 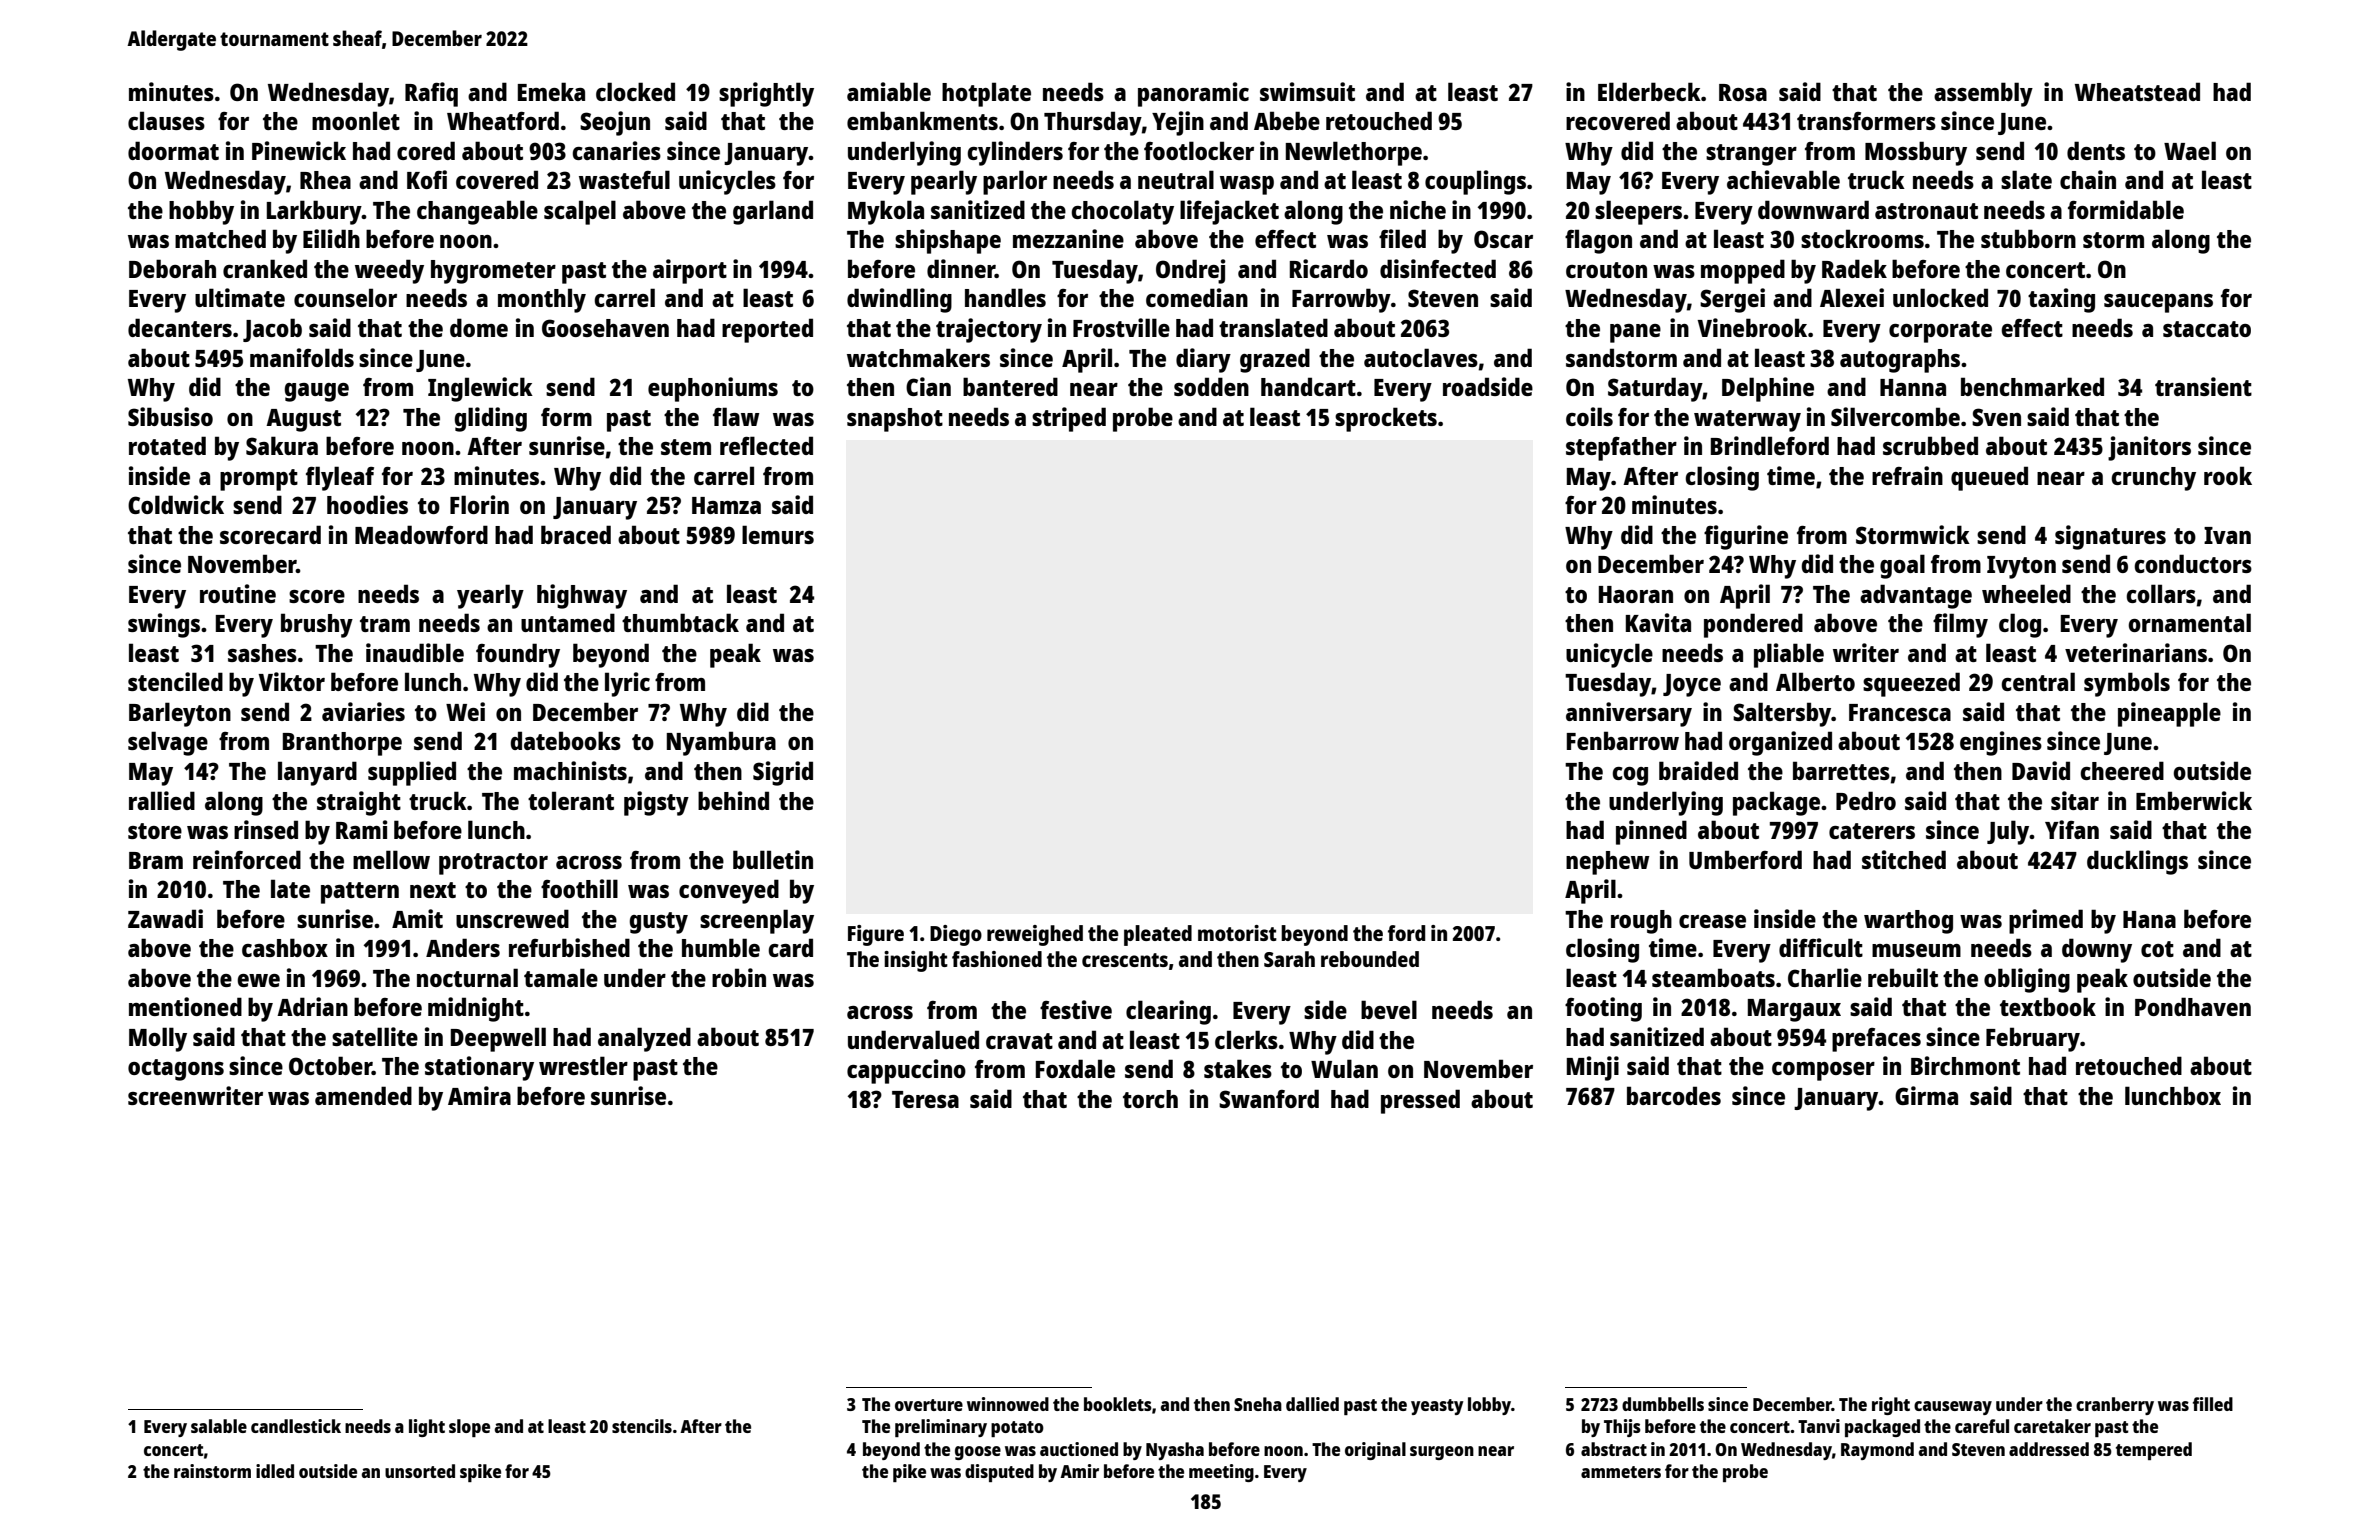 What do you see at coordinates (1438, 268) in the screenshot?
I see `disinfected` at bounding box center [1438, 268].
